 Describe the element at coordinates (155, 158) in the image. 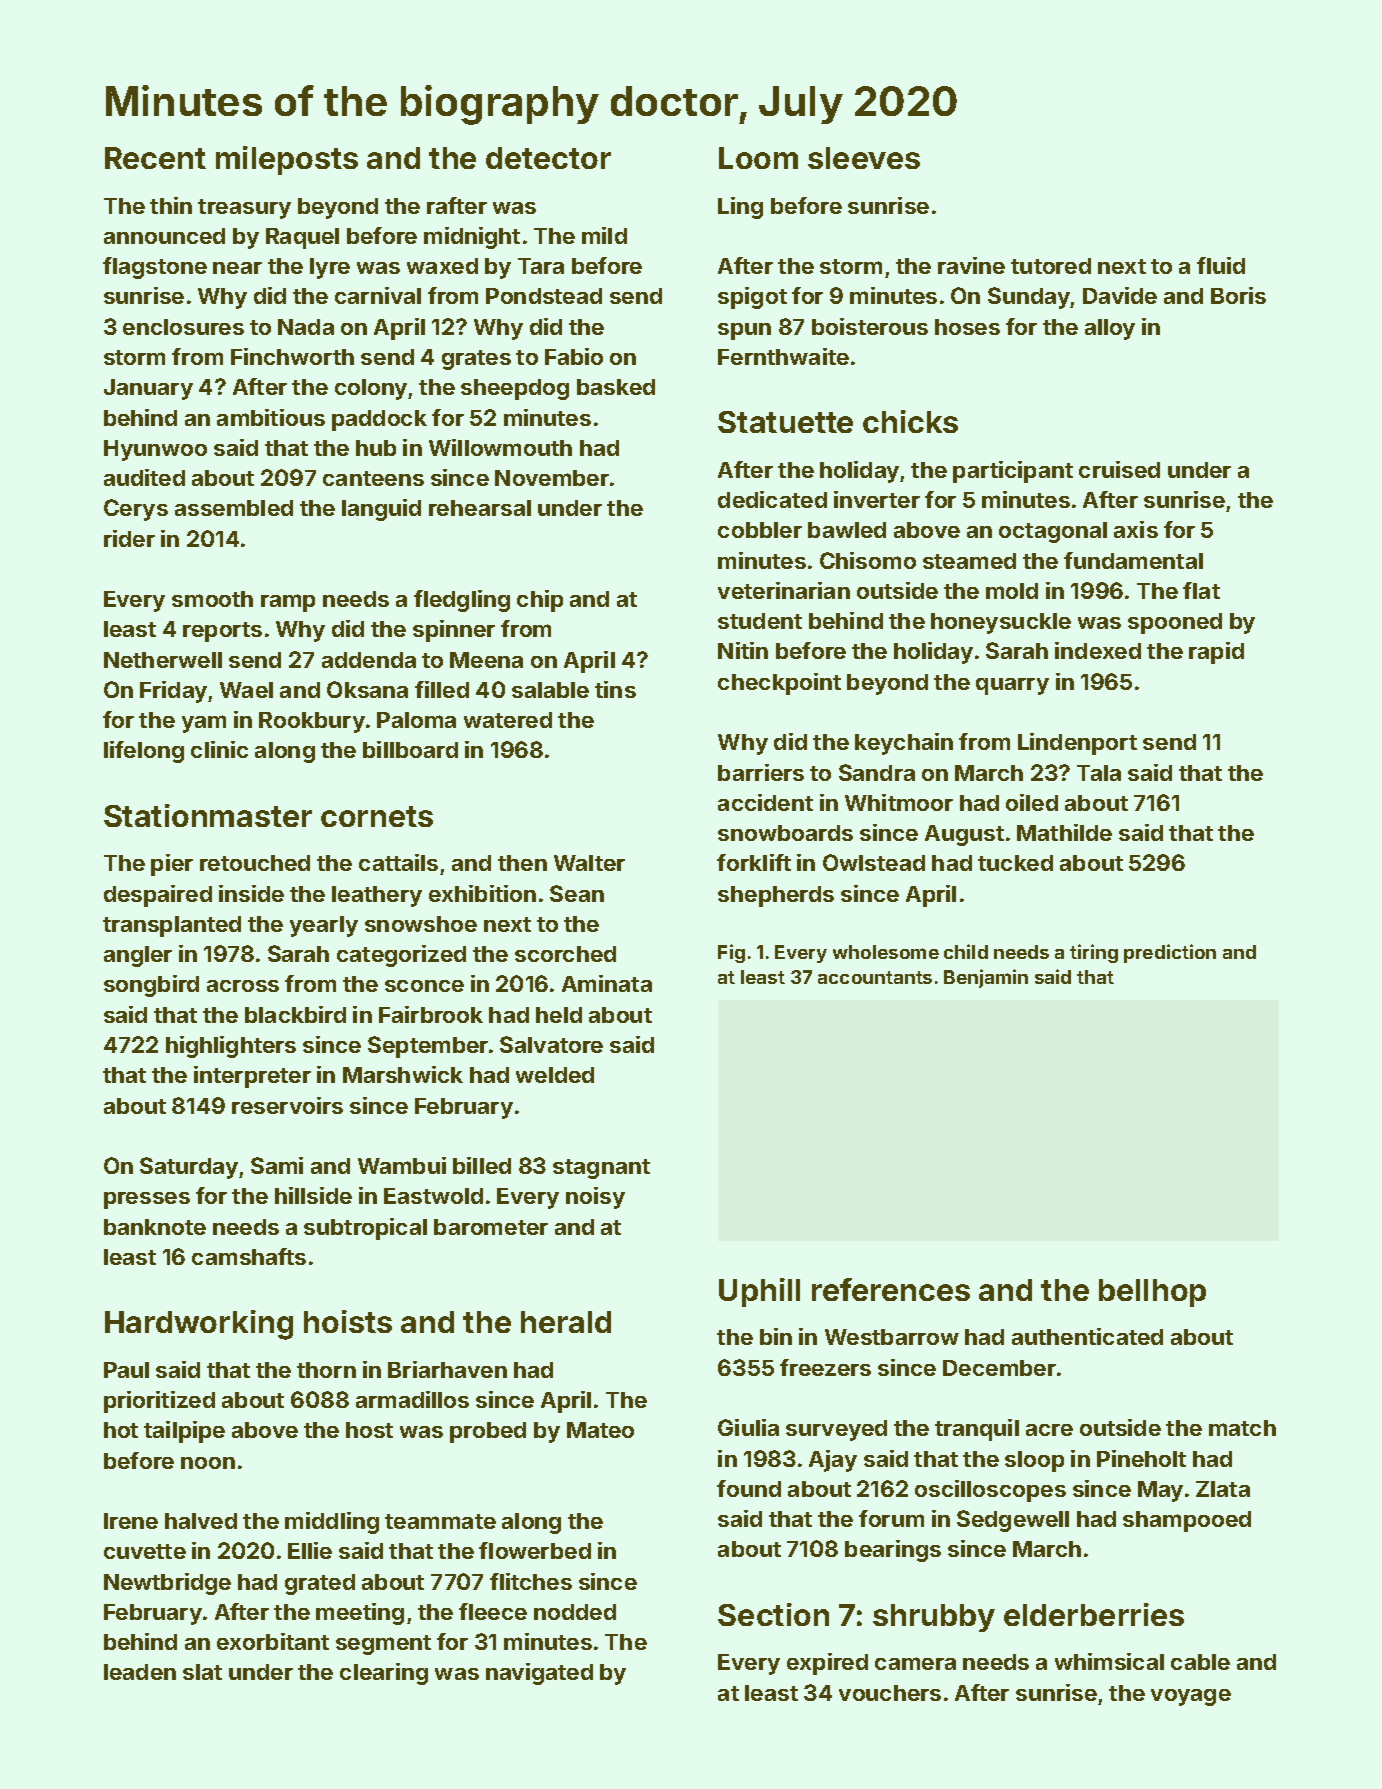

I see `Recent` at that location.
